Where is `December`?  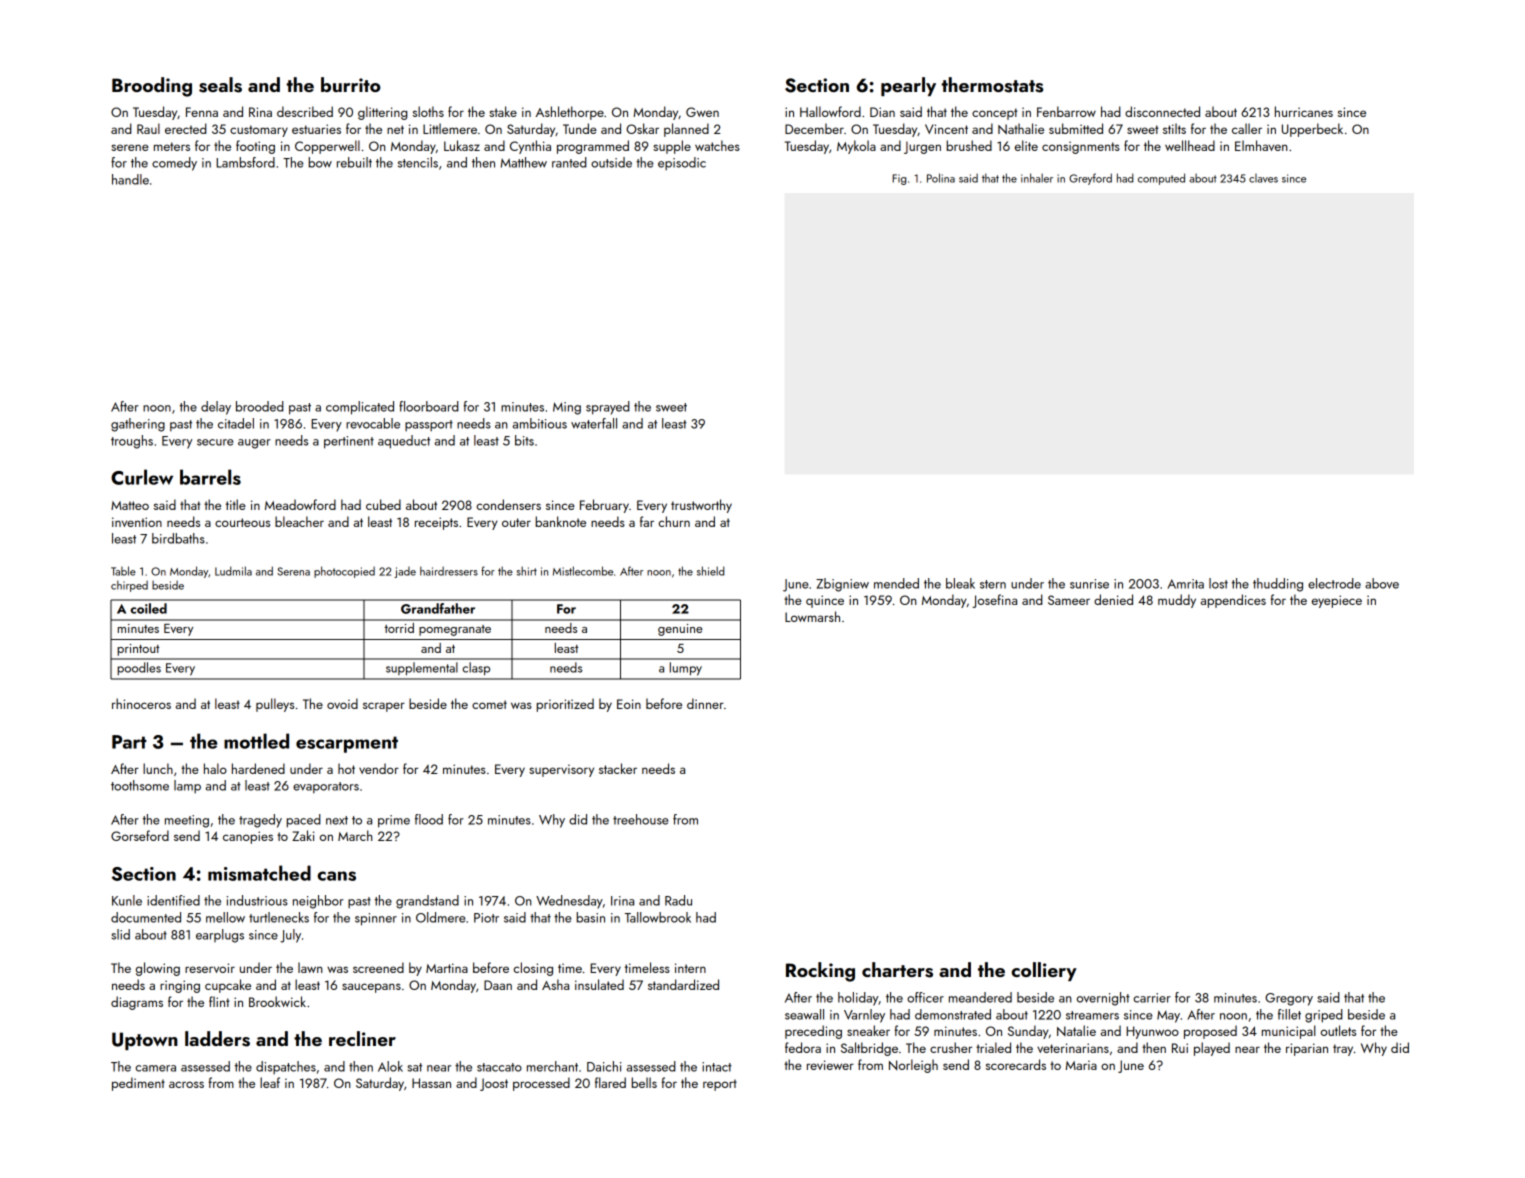
December is located at coordinates (814, 128).
